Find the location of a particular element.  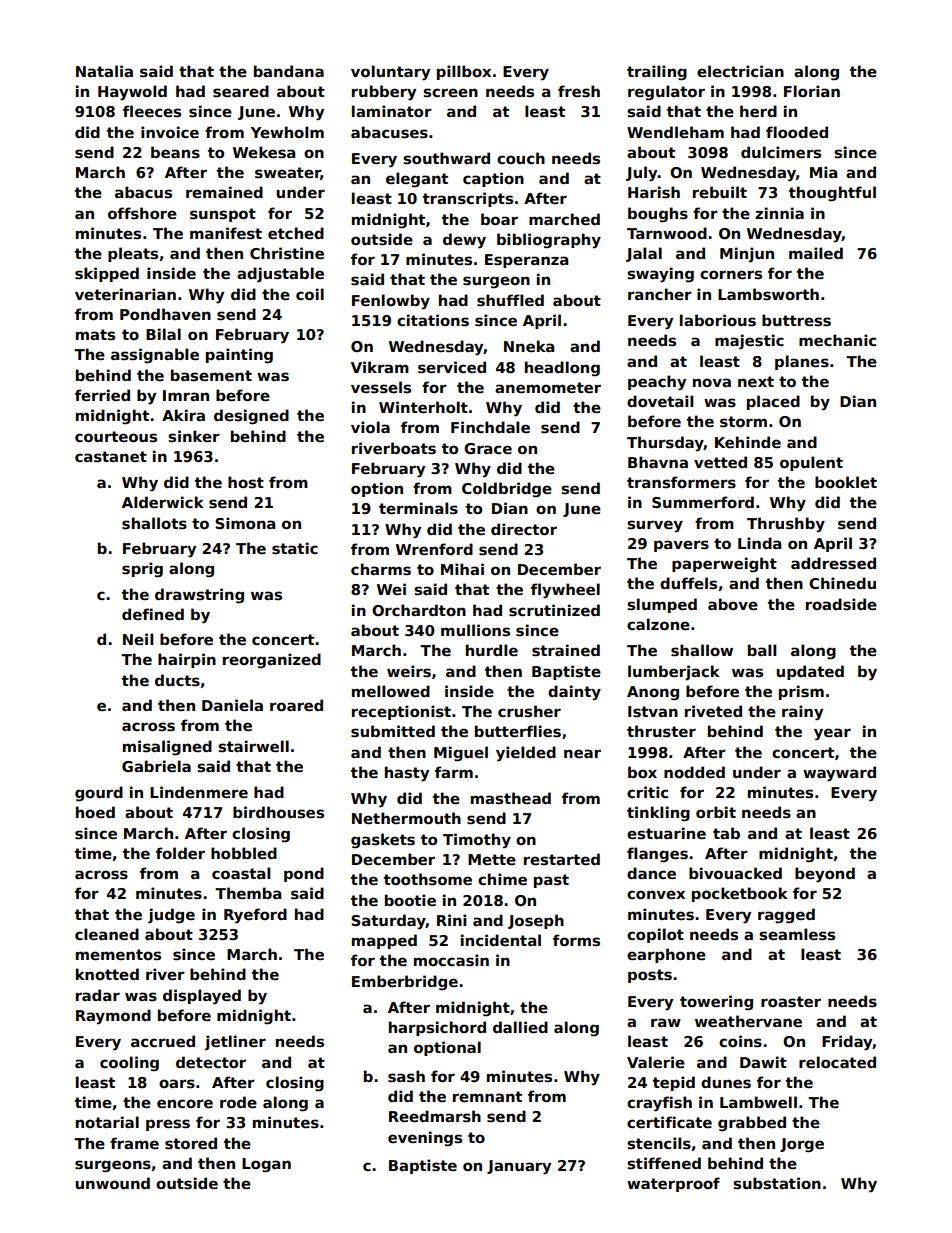

screen is located at coordinates (450, 92).
